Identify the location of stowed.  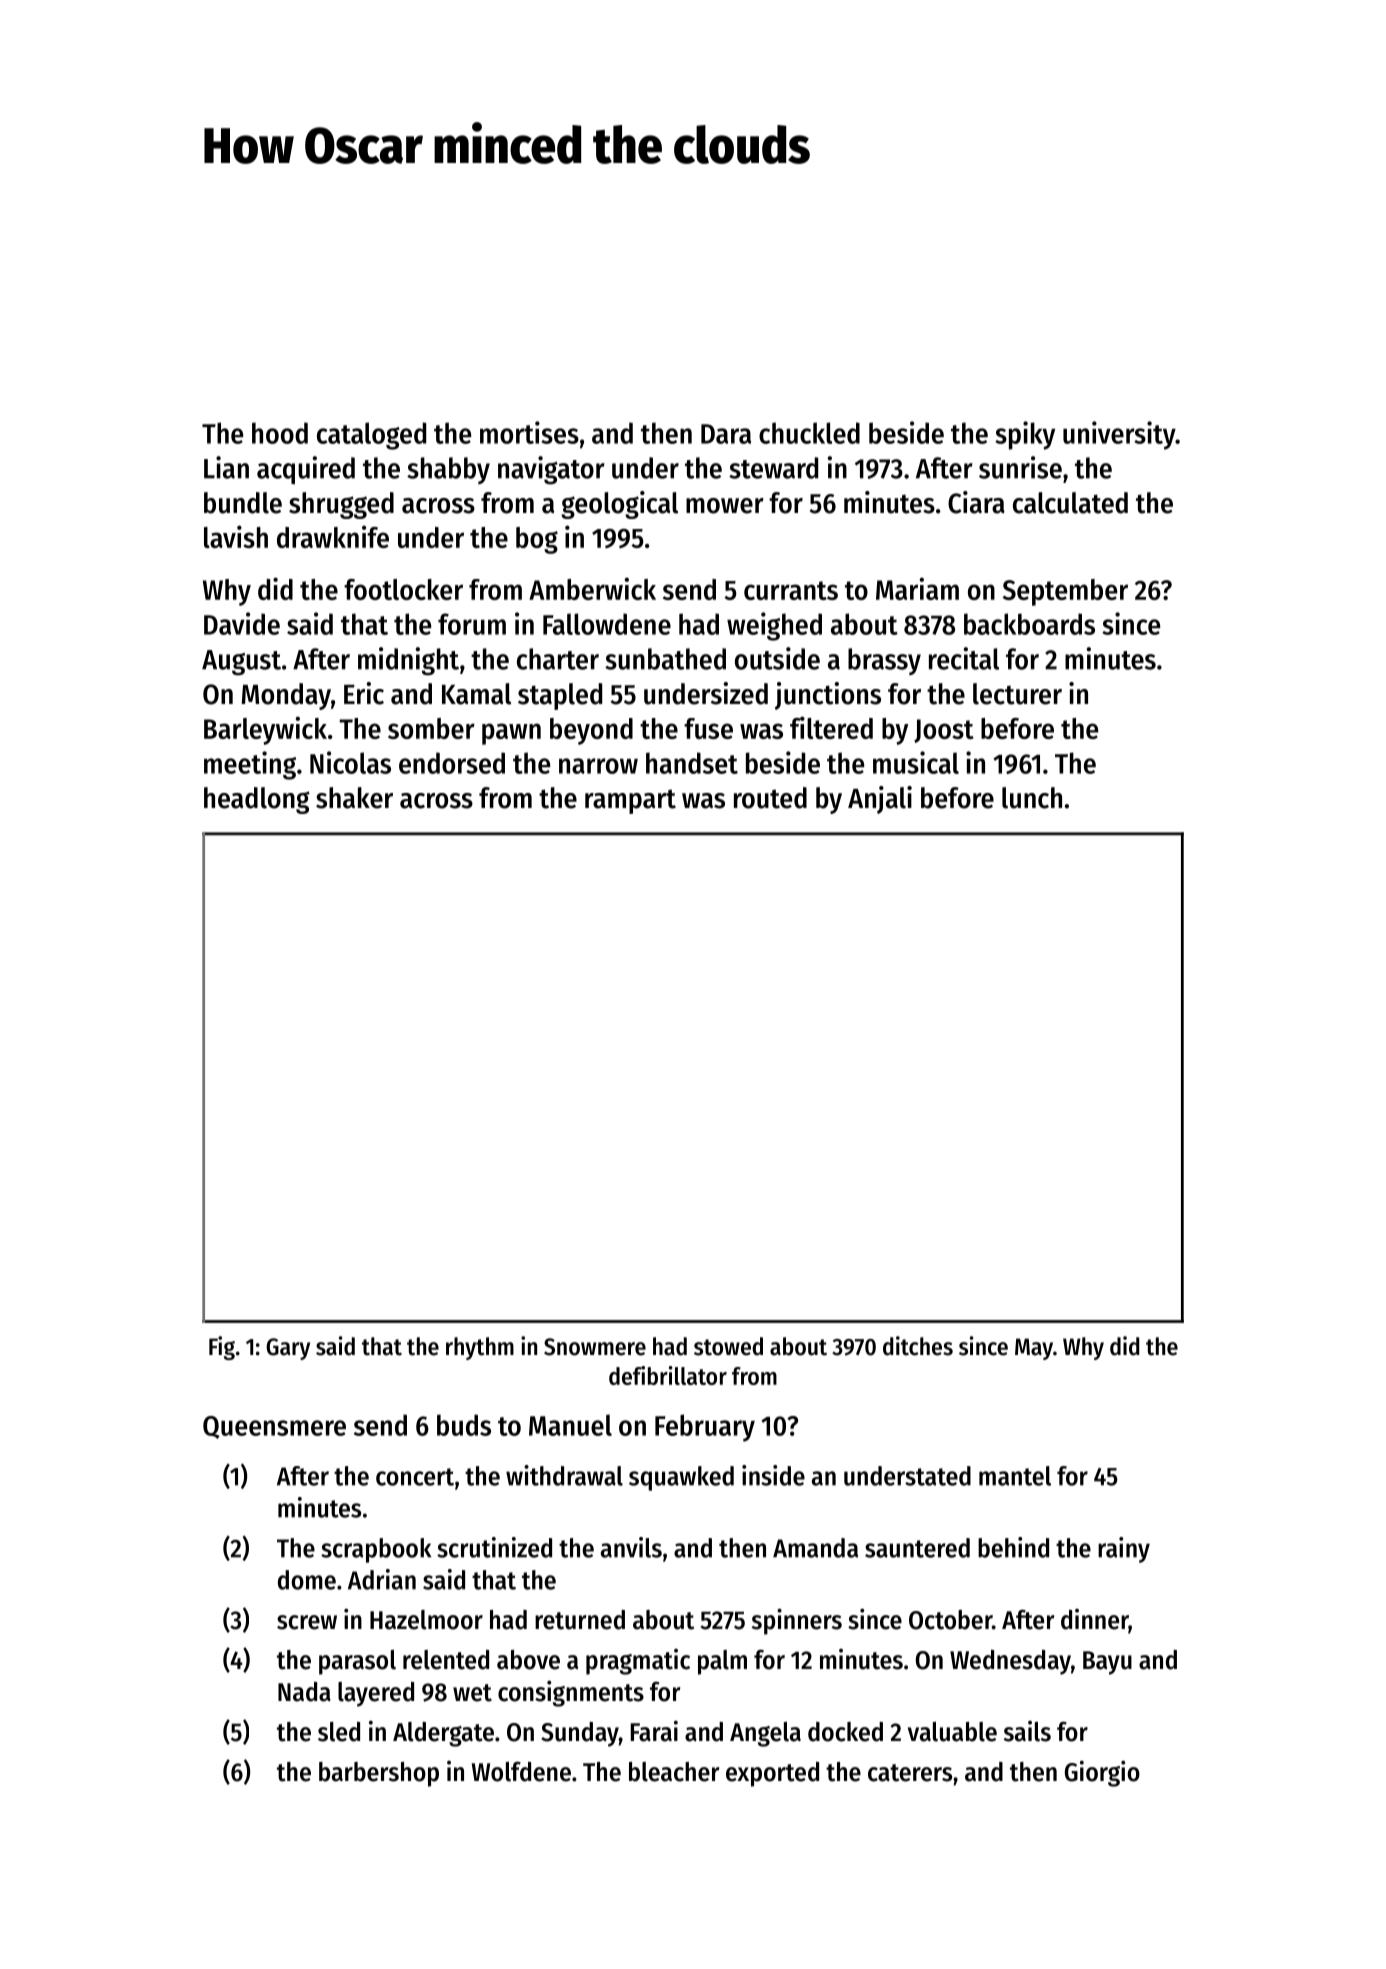
(728, 1346).
